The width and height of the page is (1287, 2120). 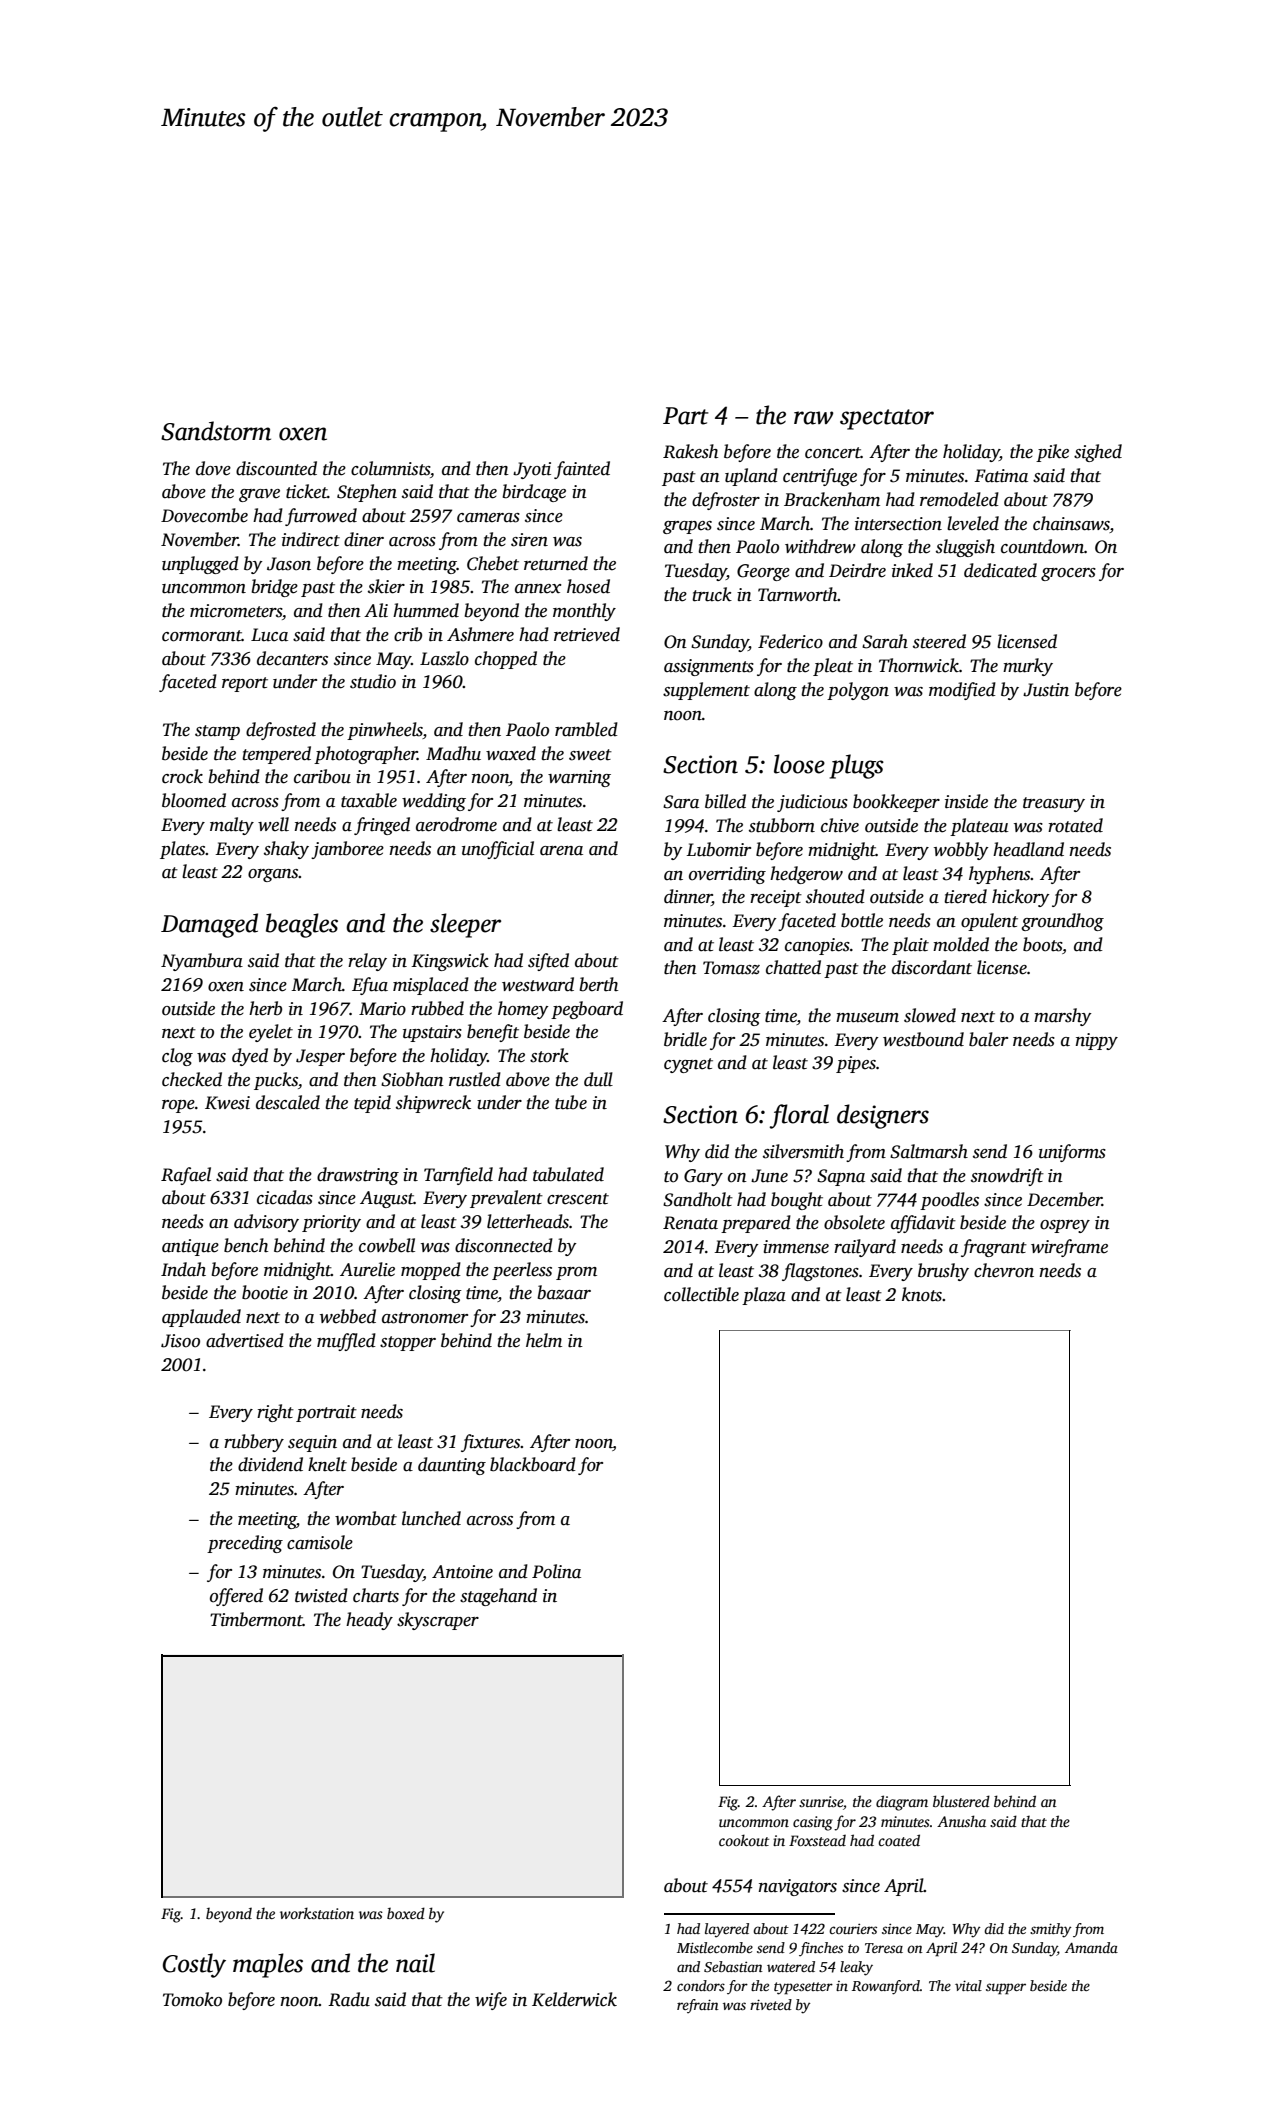 What do you see at coordinates (764, 1296) in the page?
I see `plaza` at bounding box center [764, 1296].
